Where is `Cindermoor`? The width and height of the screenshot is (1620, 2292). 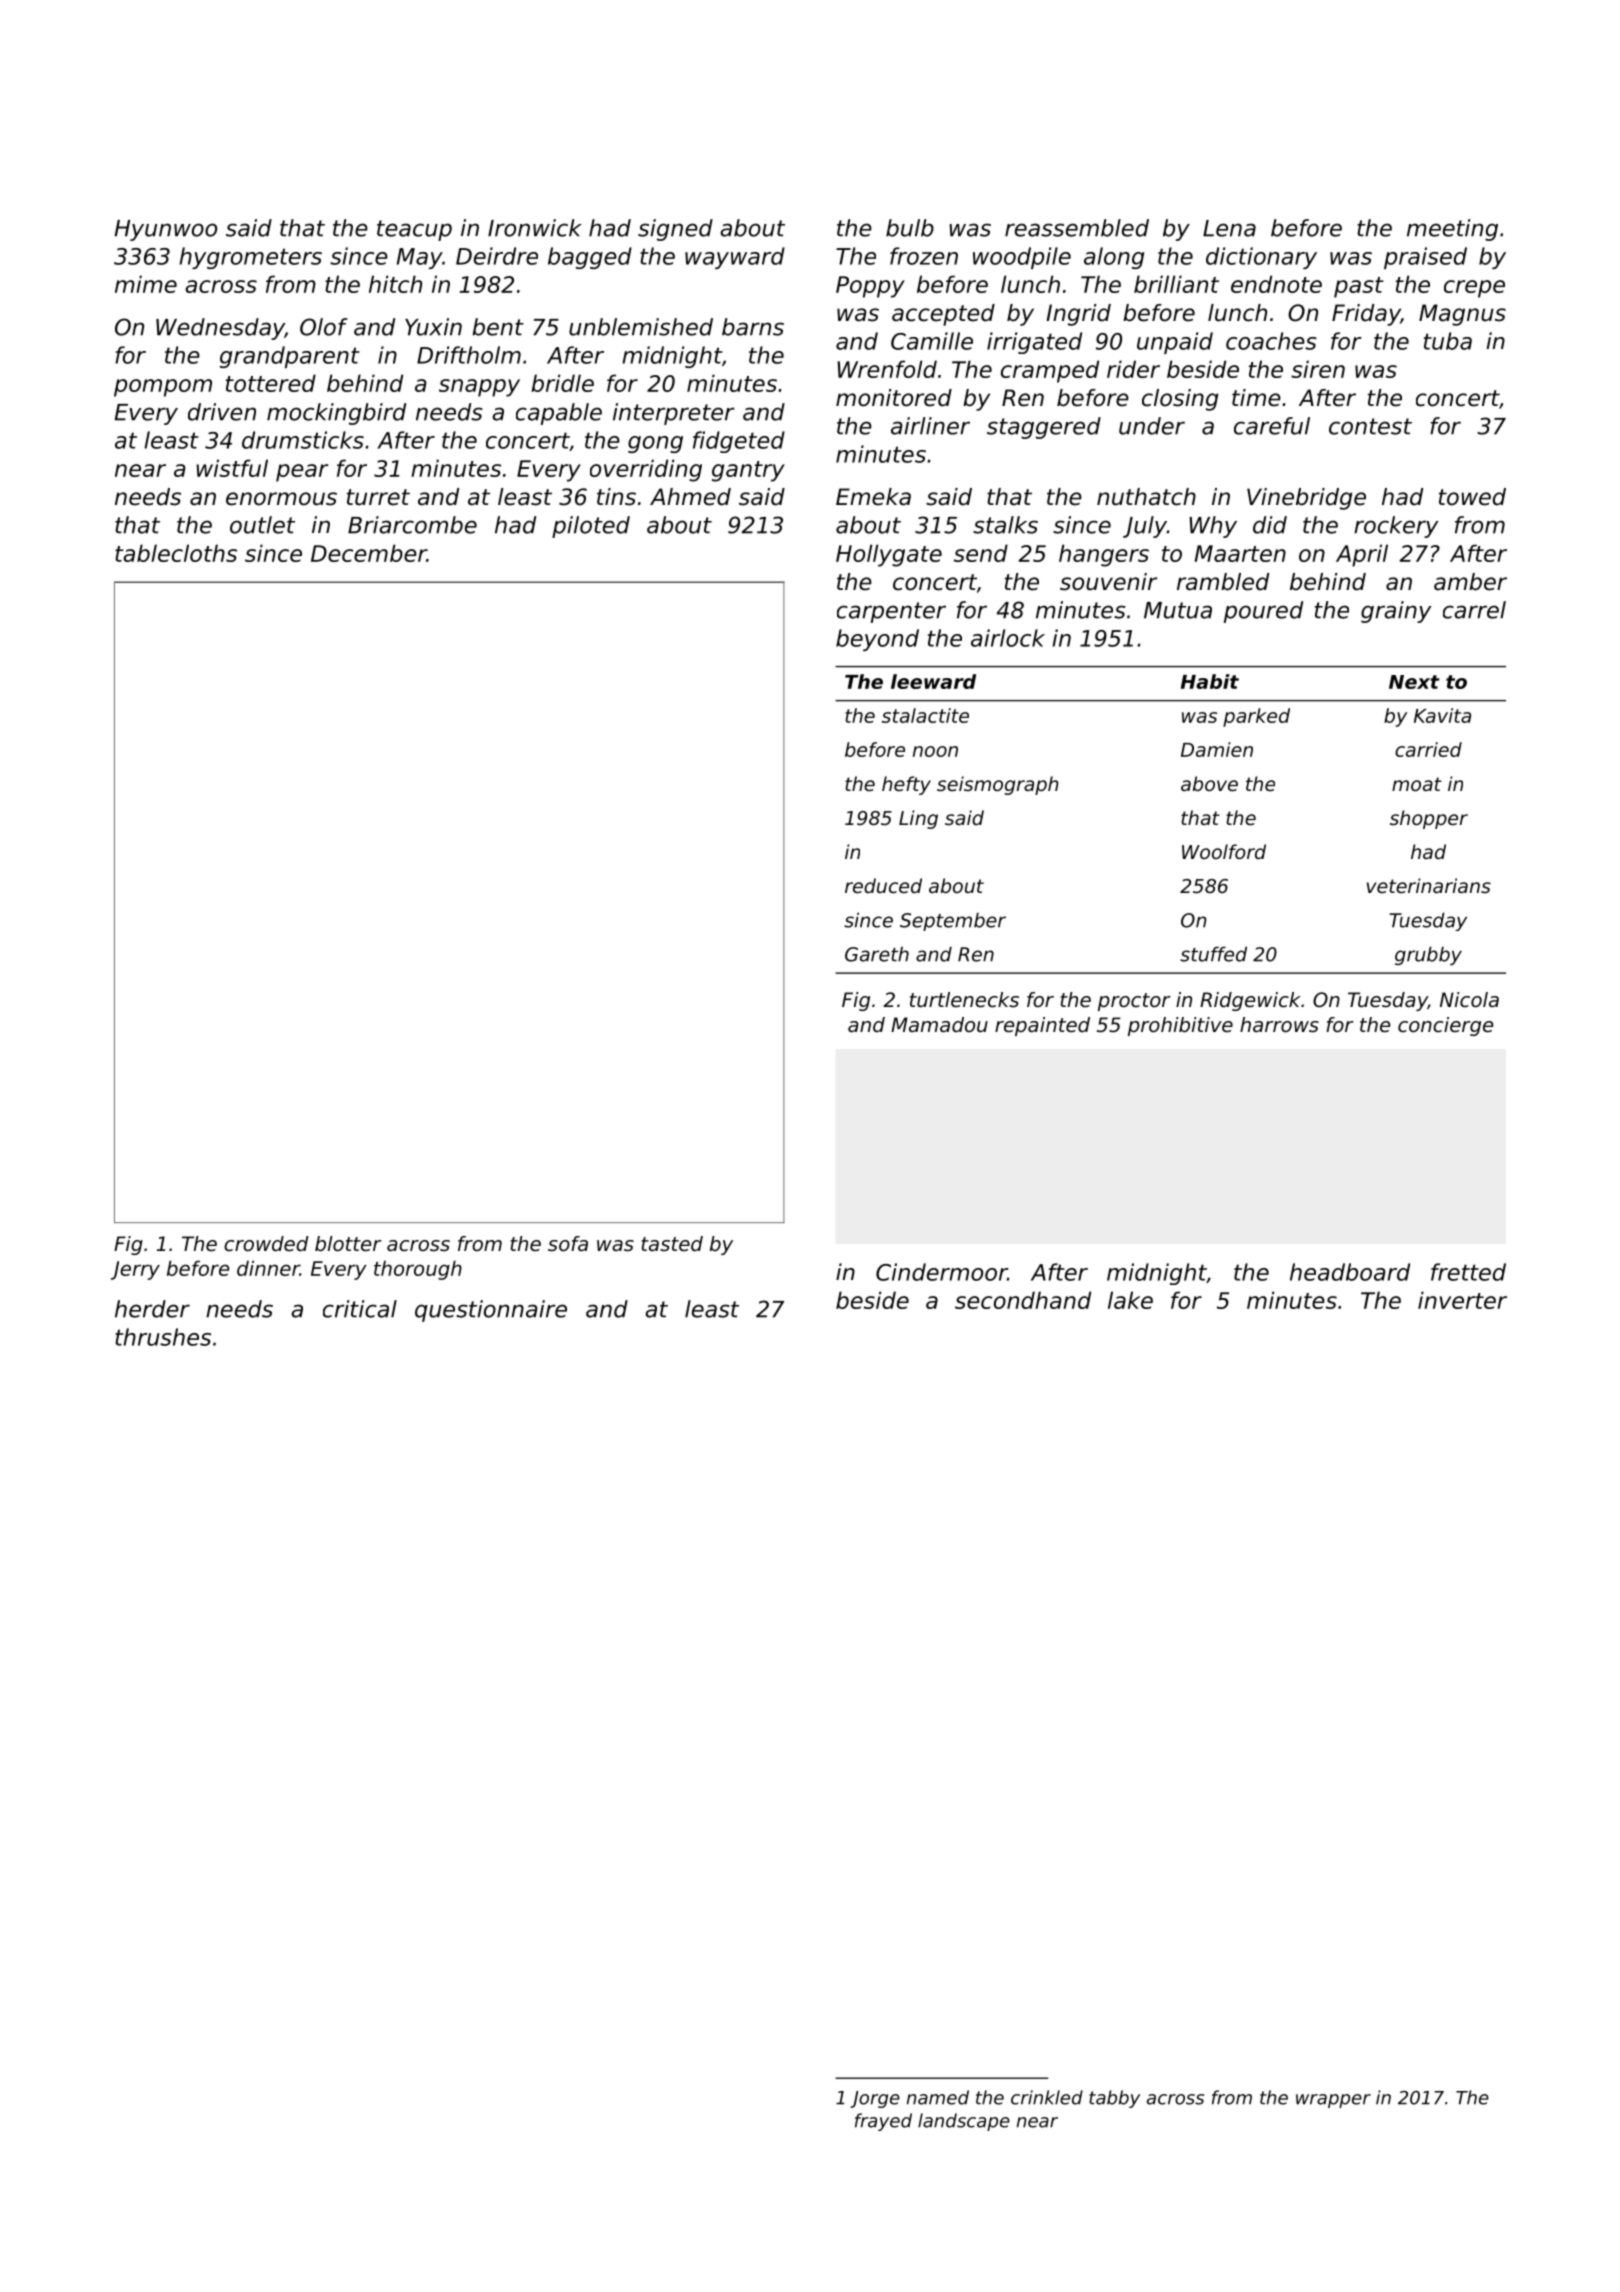 Cindermoor is located at coordinates (942, 1272).
